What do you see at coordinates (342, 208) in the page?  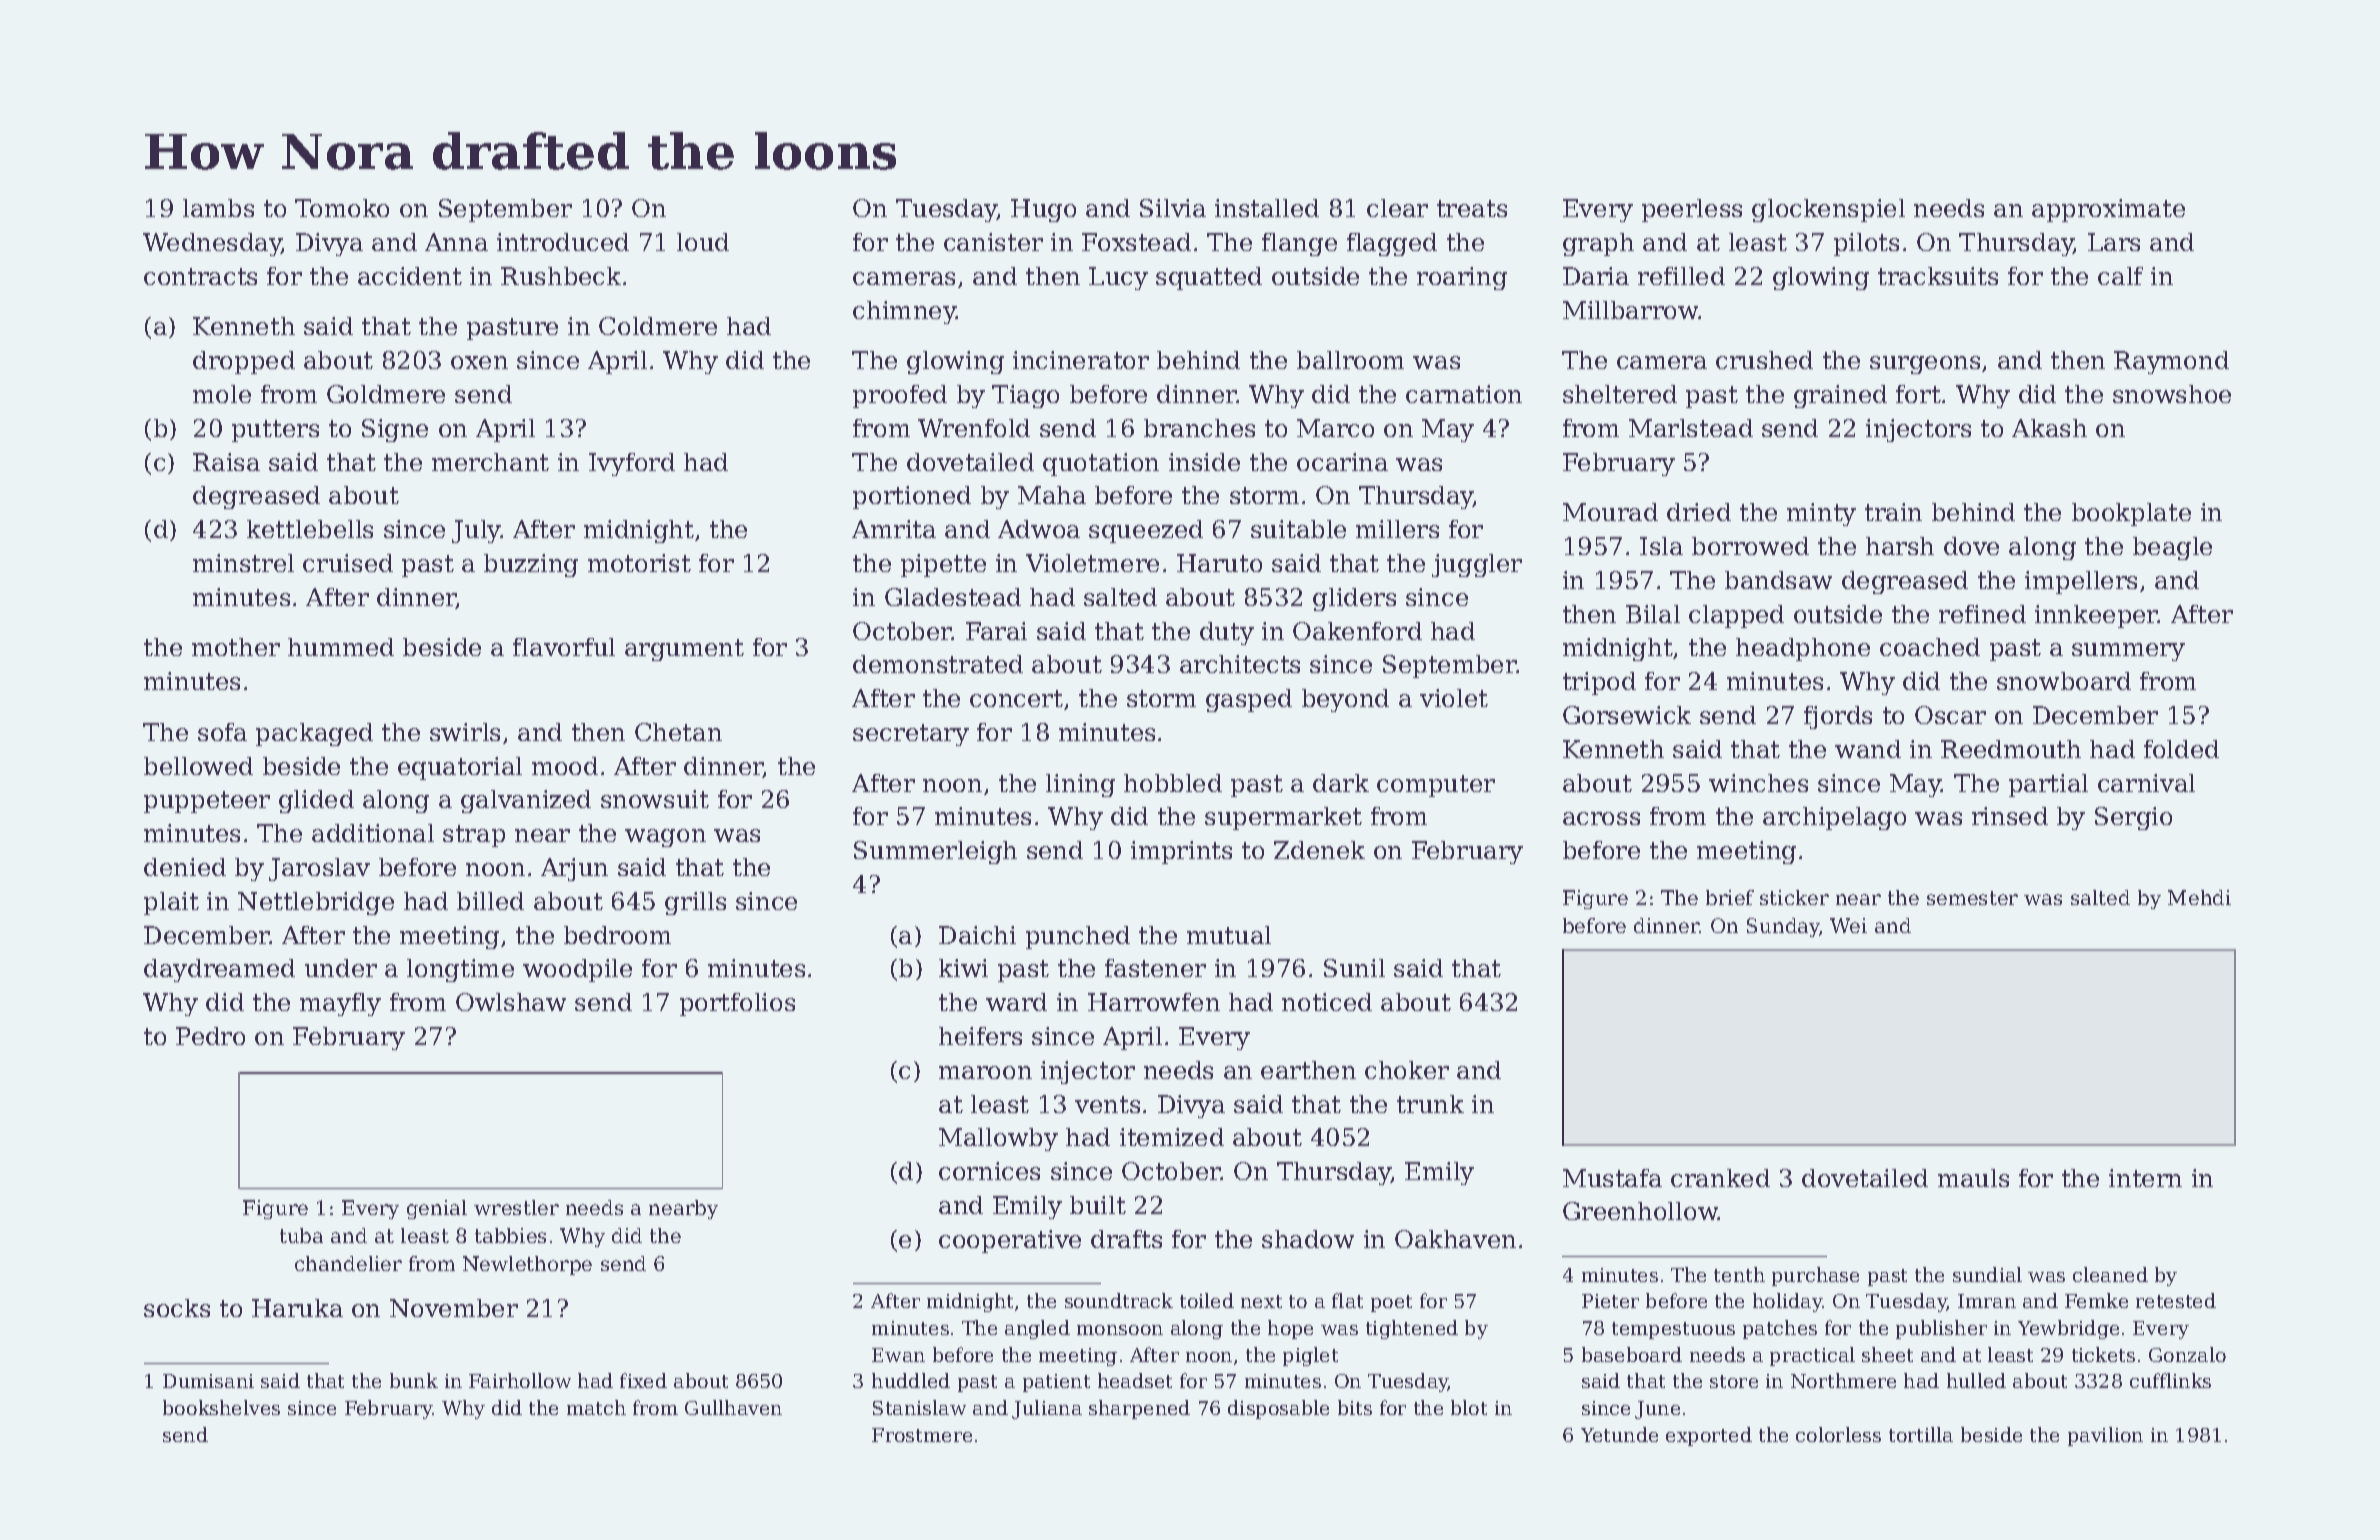 I see `Tomoko` at bounding box center [342, 208].
